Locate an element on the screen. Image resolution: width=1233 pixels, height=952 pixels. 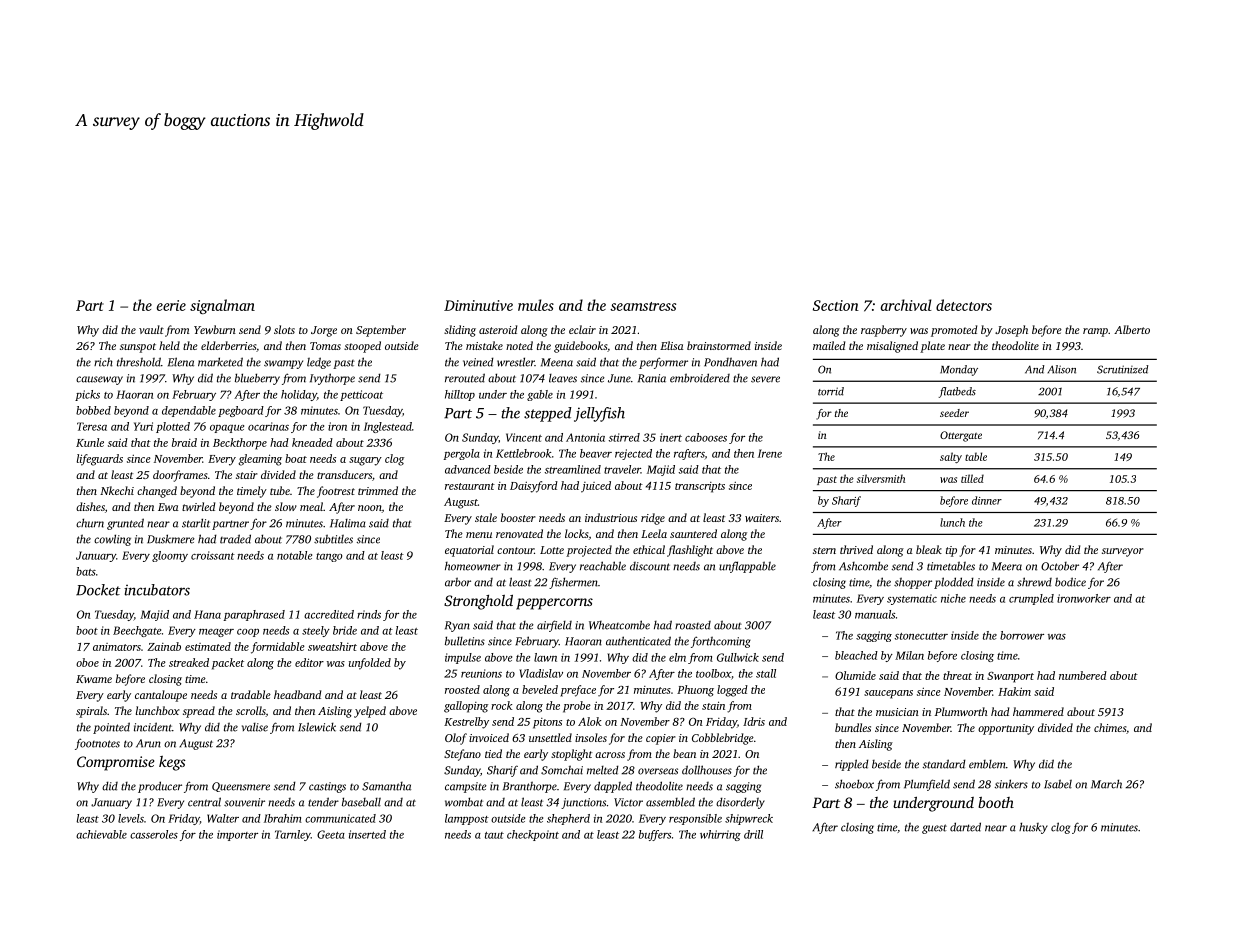
doorframes is located at coordinates (180, 476).
